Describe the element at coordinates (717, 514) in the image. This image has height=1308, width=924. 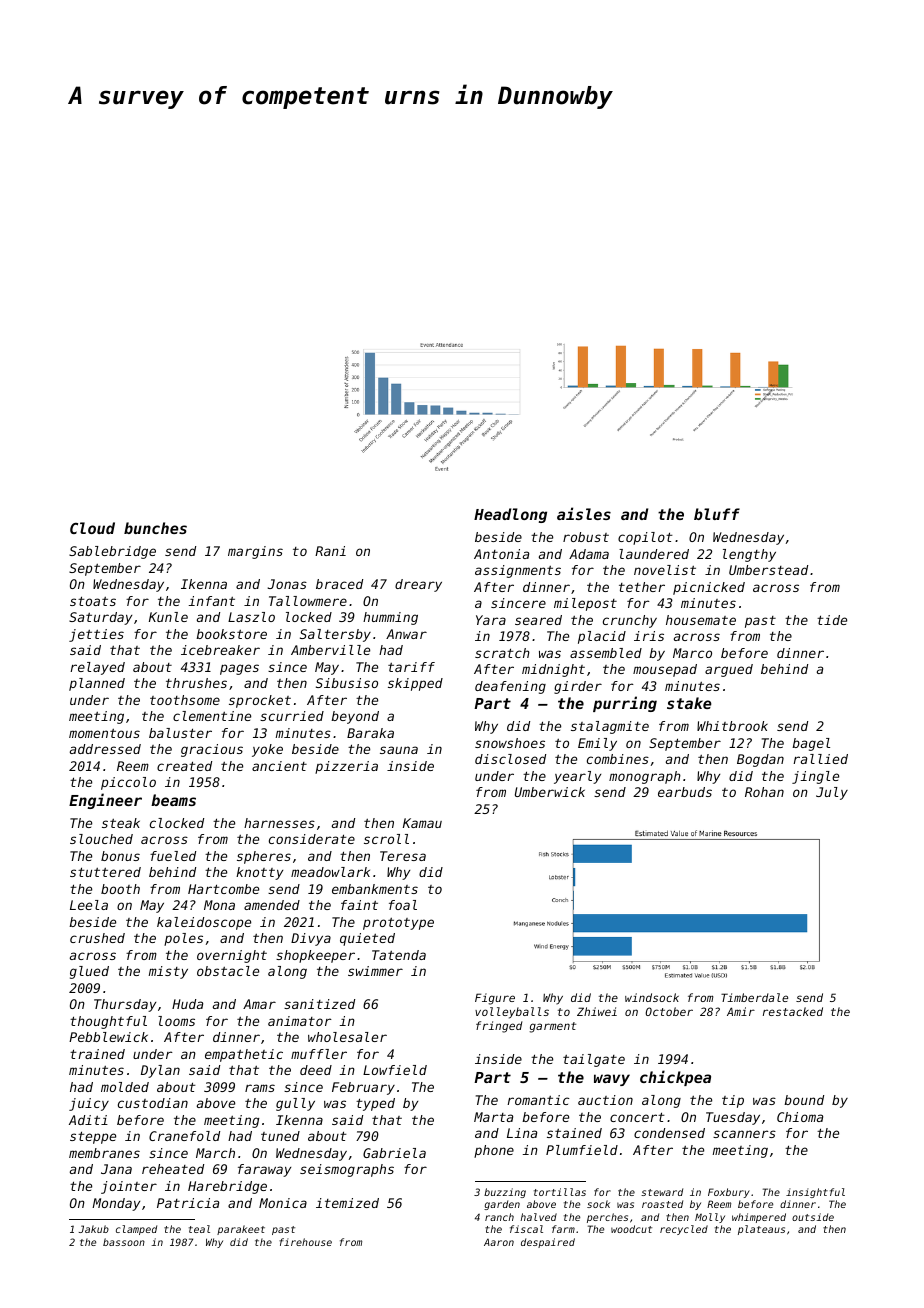
I see `bluff` at that location.
